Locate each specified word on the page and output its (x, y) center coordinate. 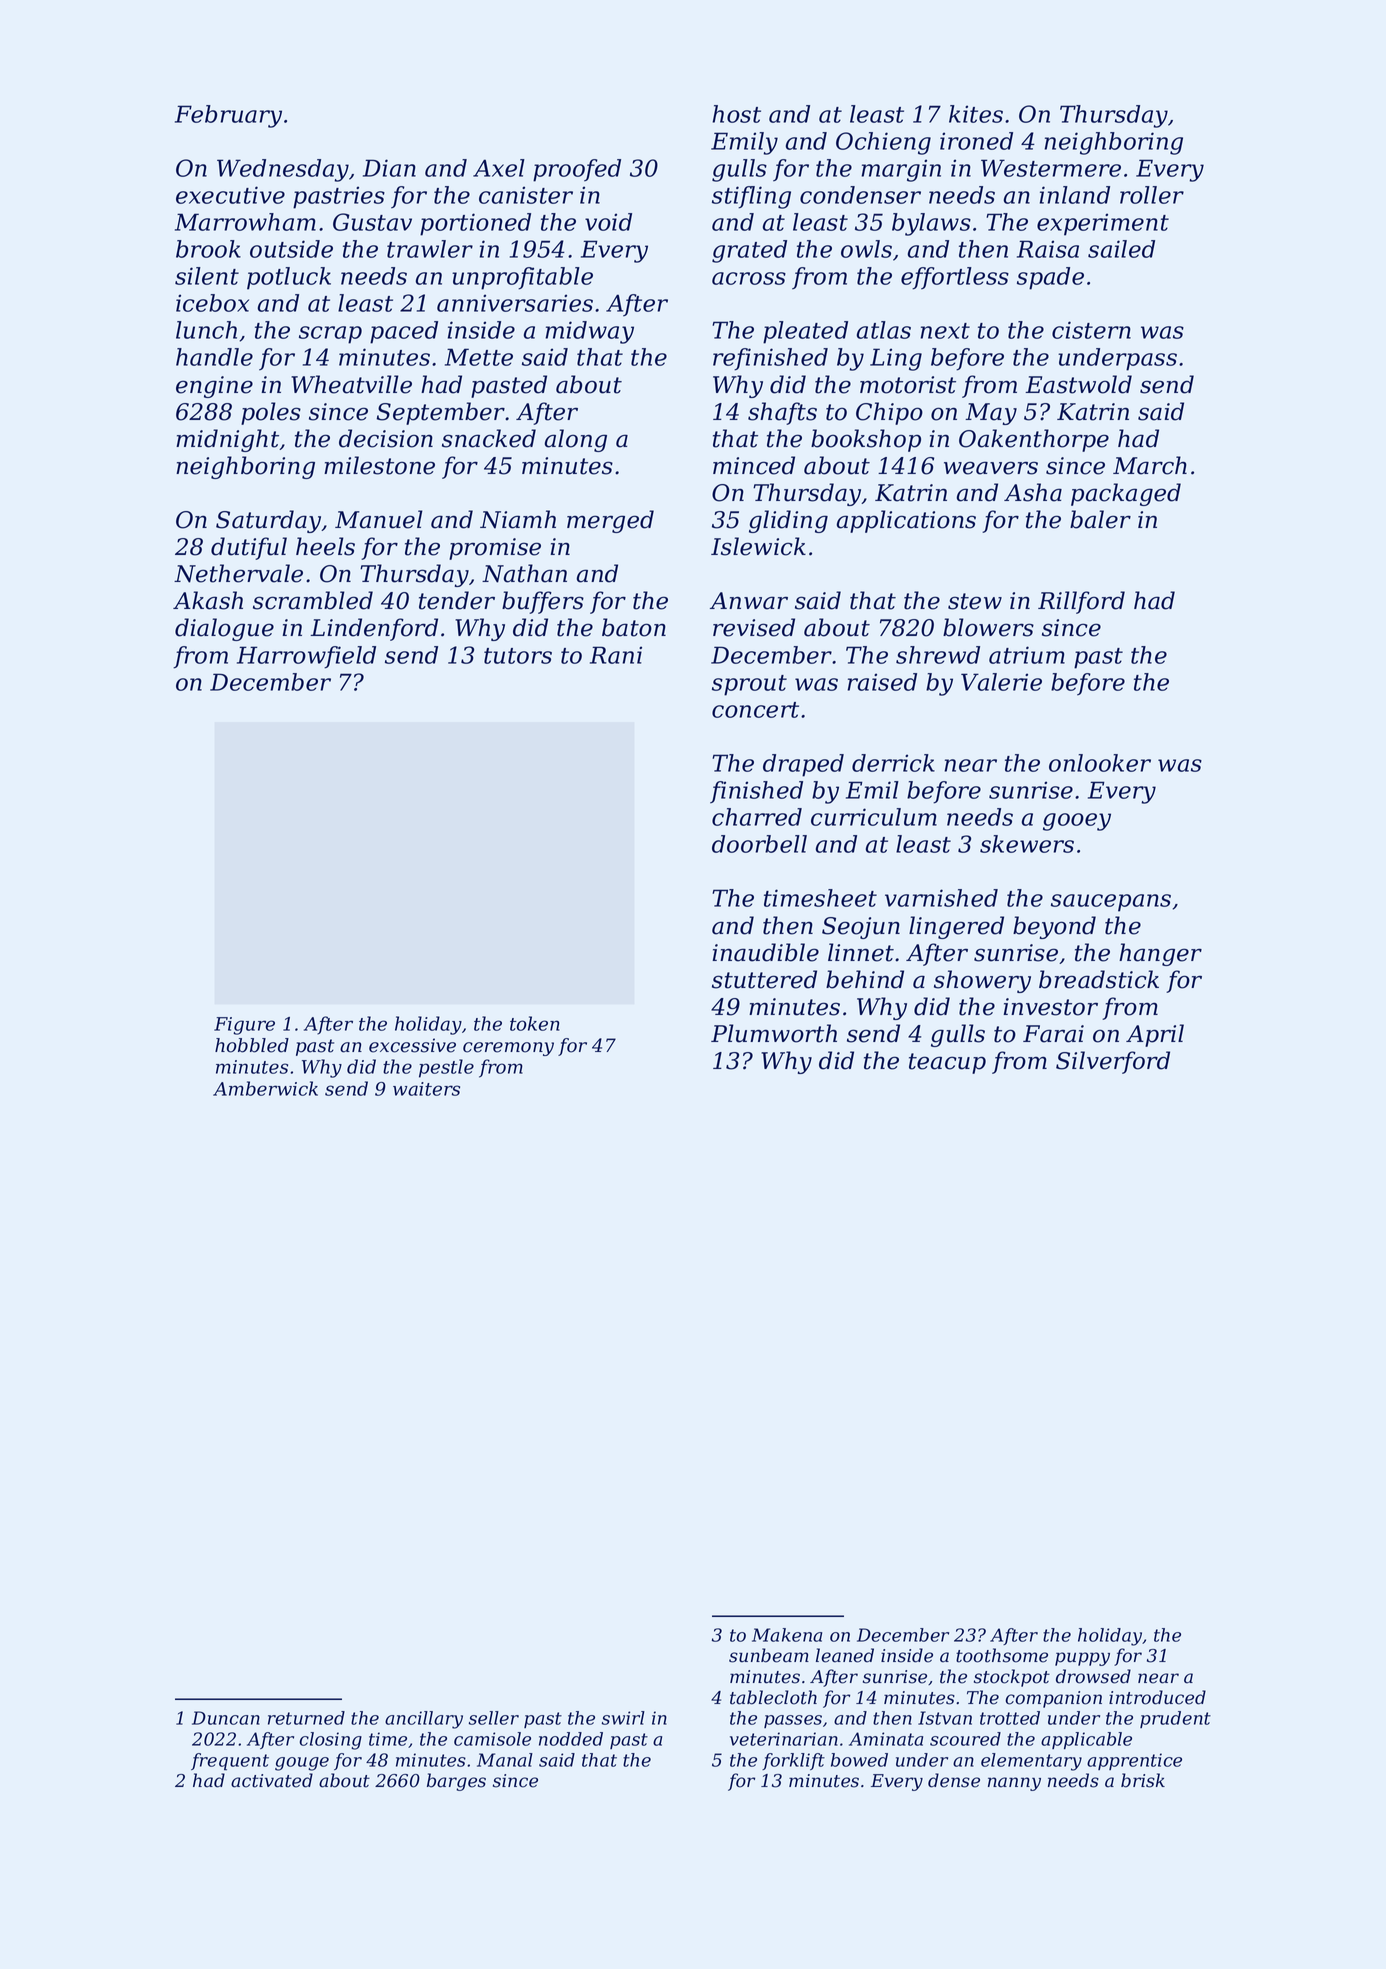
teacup (947, 1063)
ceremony (508, 1049)
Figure (244, 1026)
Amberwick (265, 1088)
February (228, 116)
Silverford (1113, 1062)
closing (331, 1741)
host (736, 114)
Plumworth (774, 1033)
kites (976, 114)
